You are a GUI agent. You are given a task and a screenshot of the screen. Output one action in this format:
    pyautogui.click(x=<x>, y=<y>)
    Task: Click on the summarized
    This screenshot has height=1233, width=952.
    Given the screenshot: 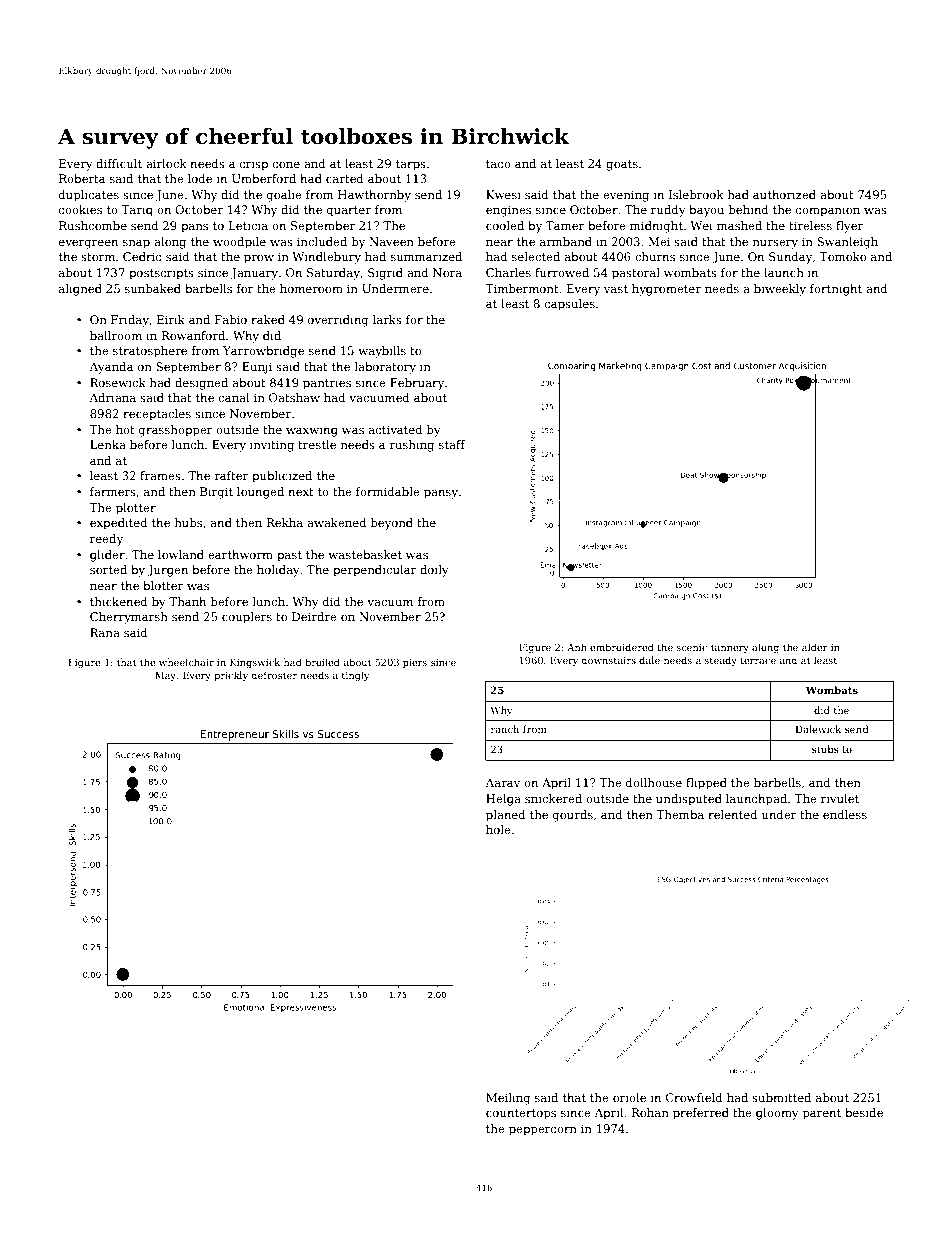 What is the action you would take?
    pyautogui.click(x=426, y=256)
